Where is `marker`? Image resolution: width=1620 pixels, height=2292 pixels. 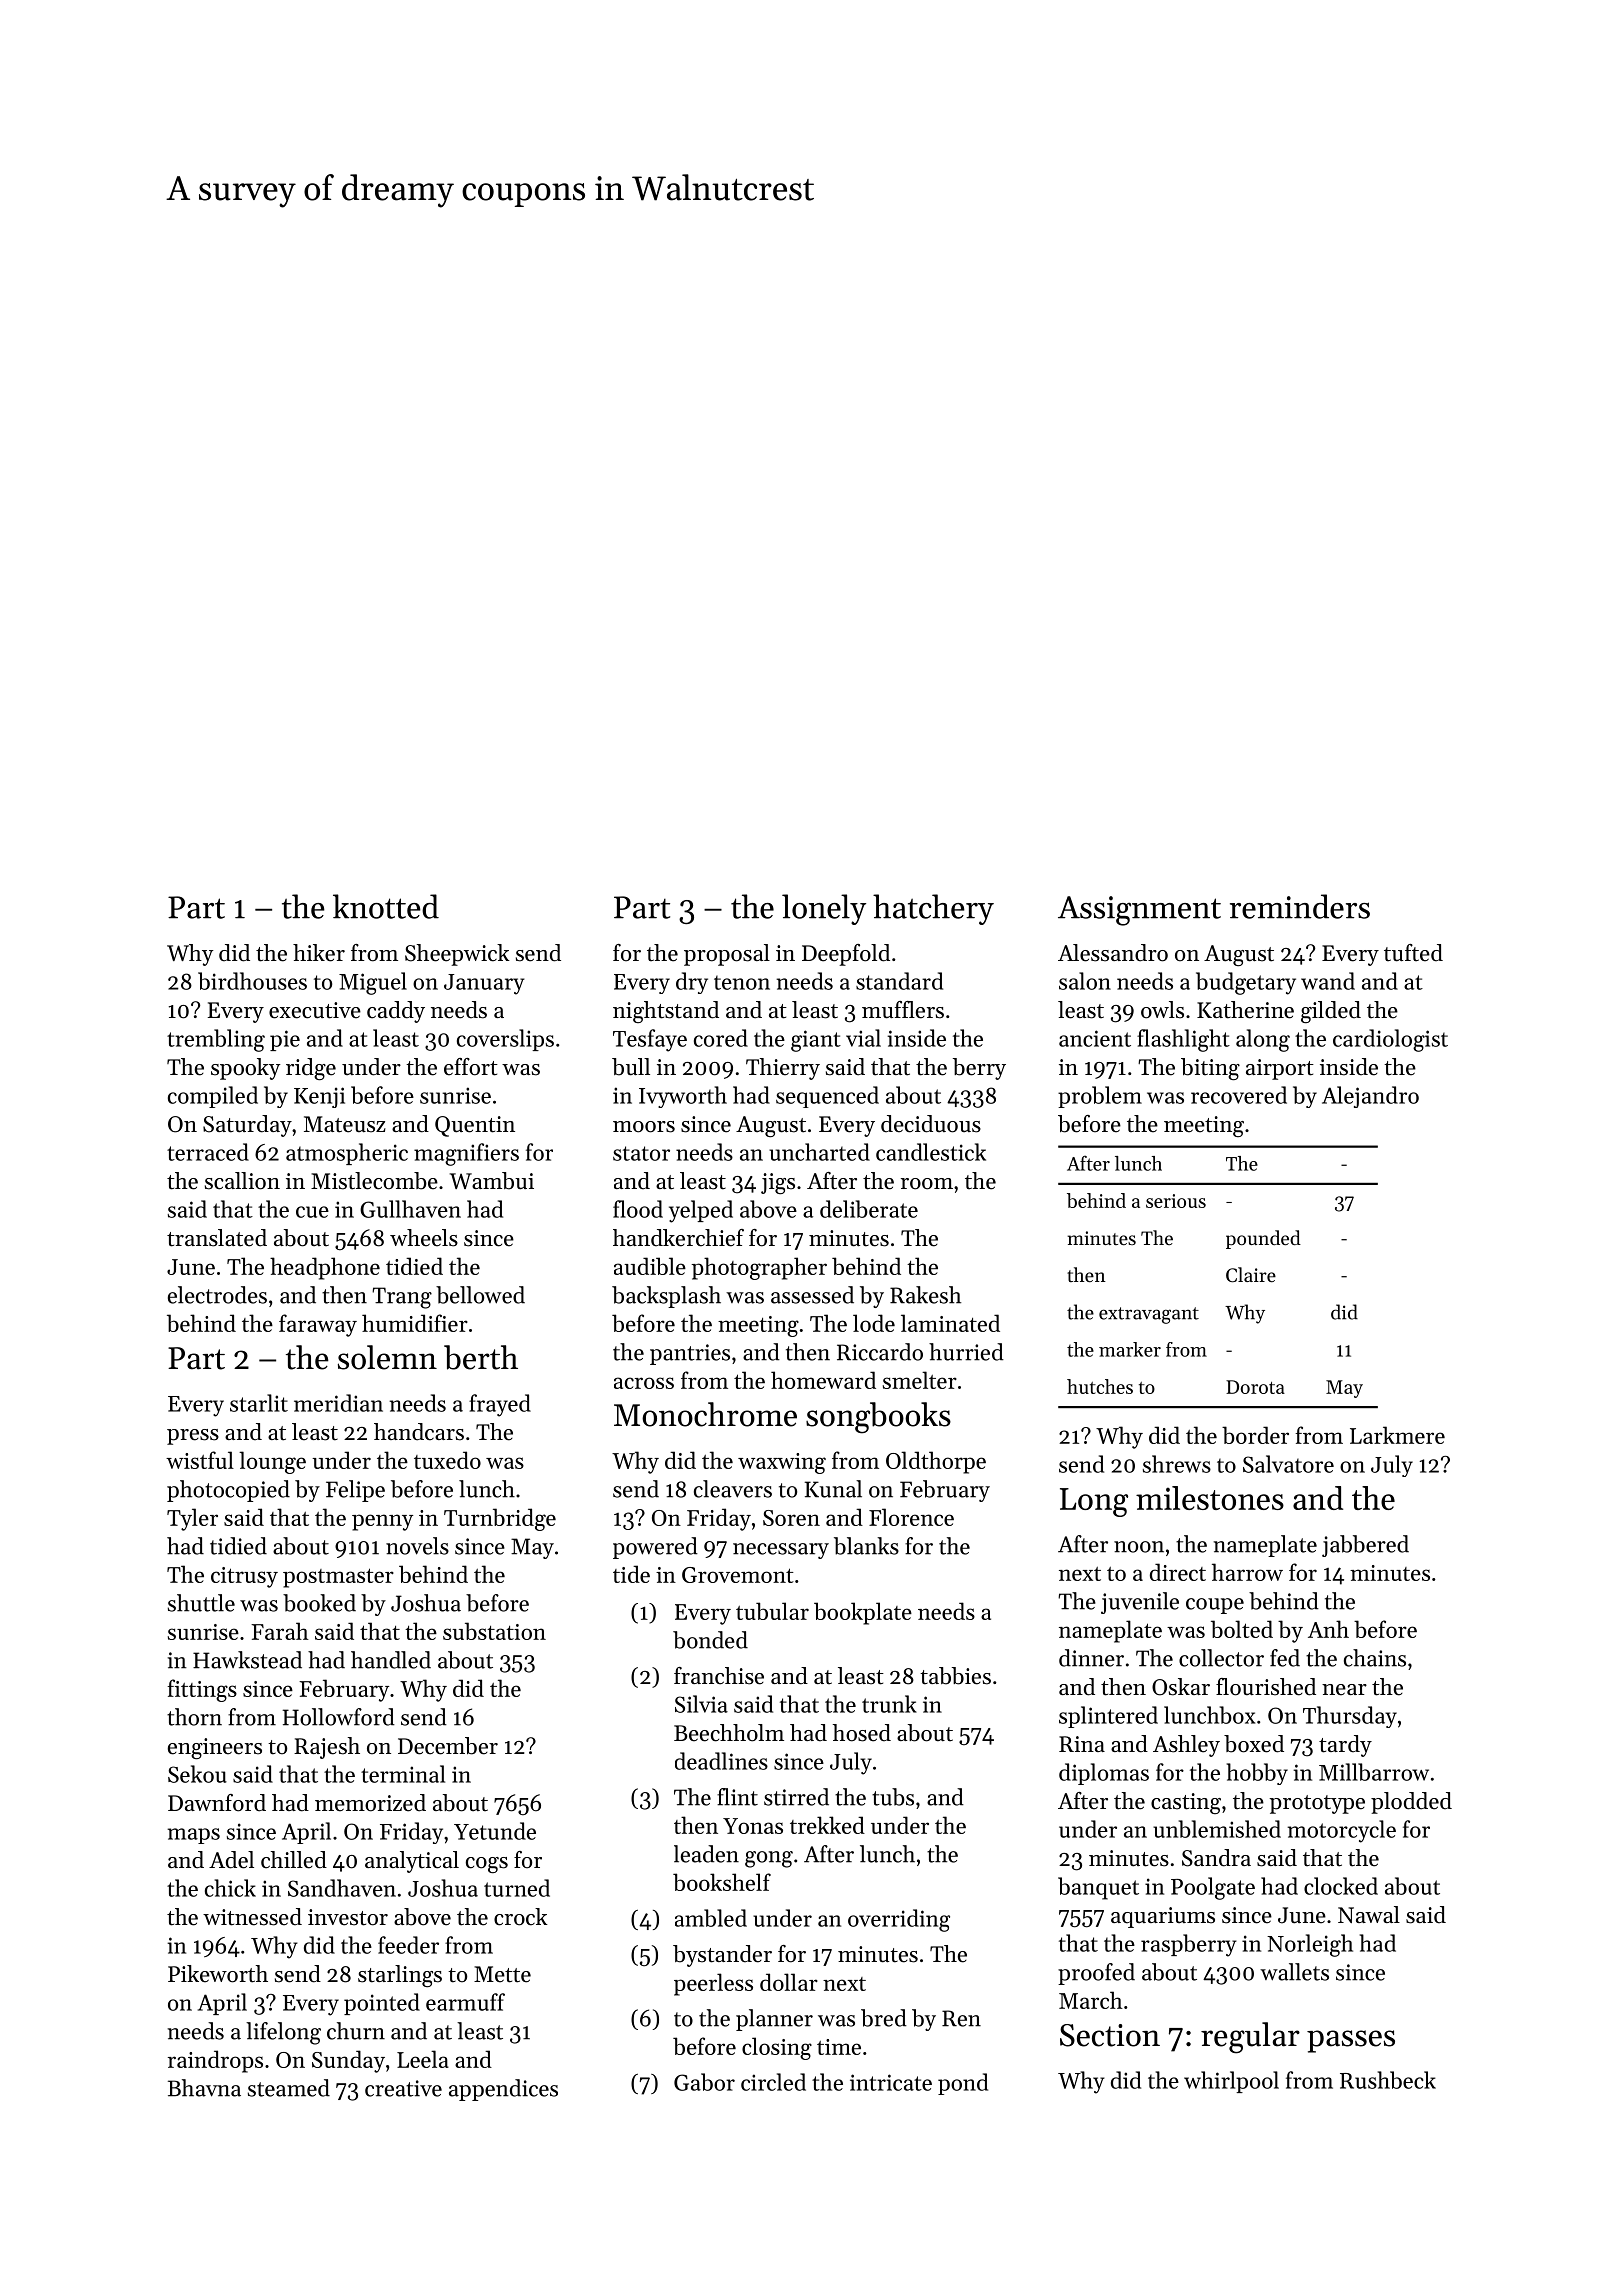
marker is located at coordinates (1130, 1349).
